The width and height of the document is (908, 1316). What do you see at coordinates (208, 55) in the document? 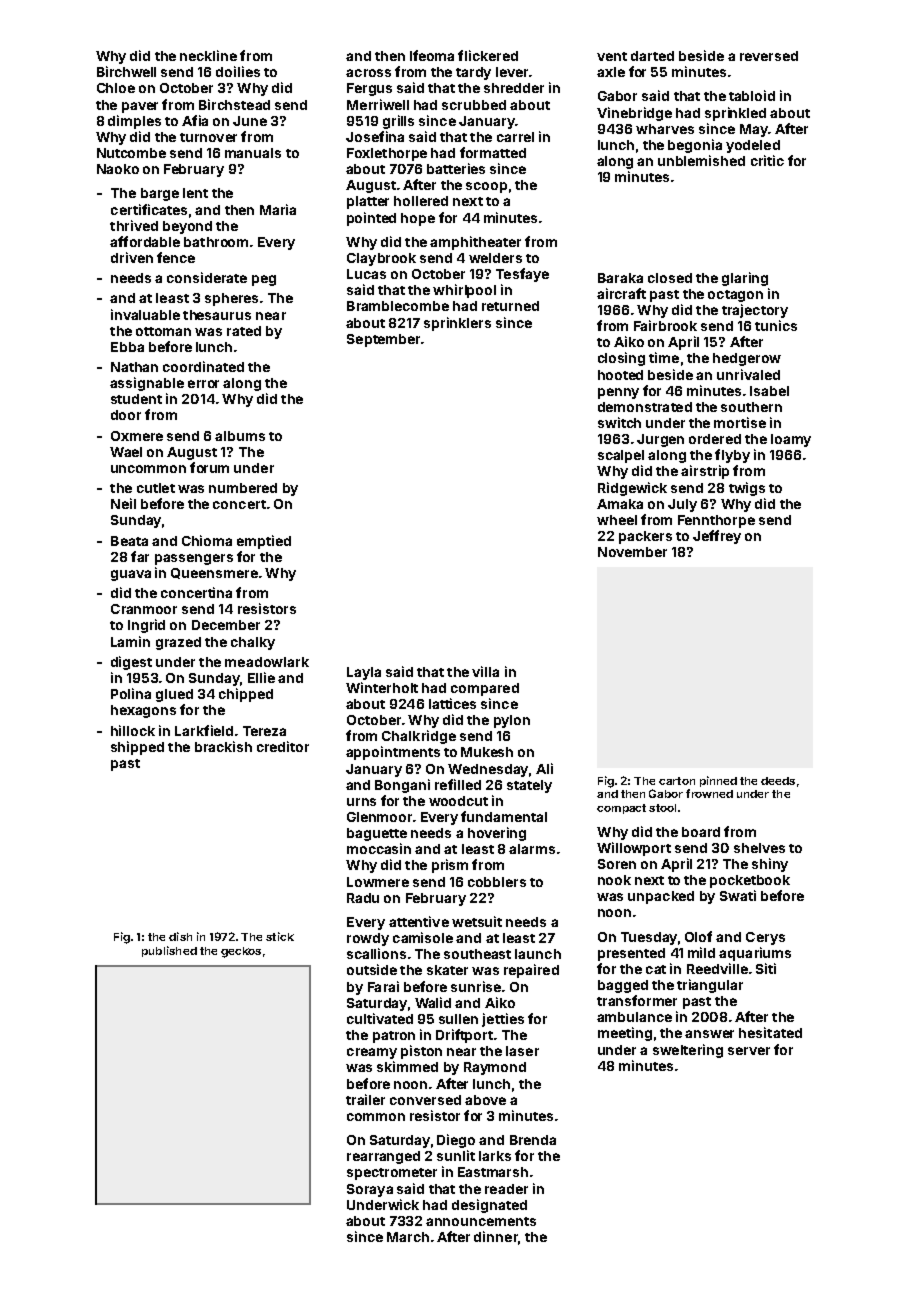
I see `neckline` at bounding box center [208, 55].
